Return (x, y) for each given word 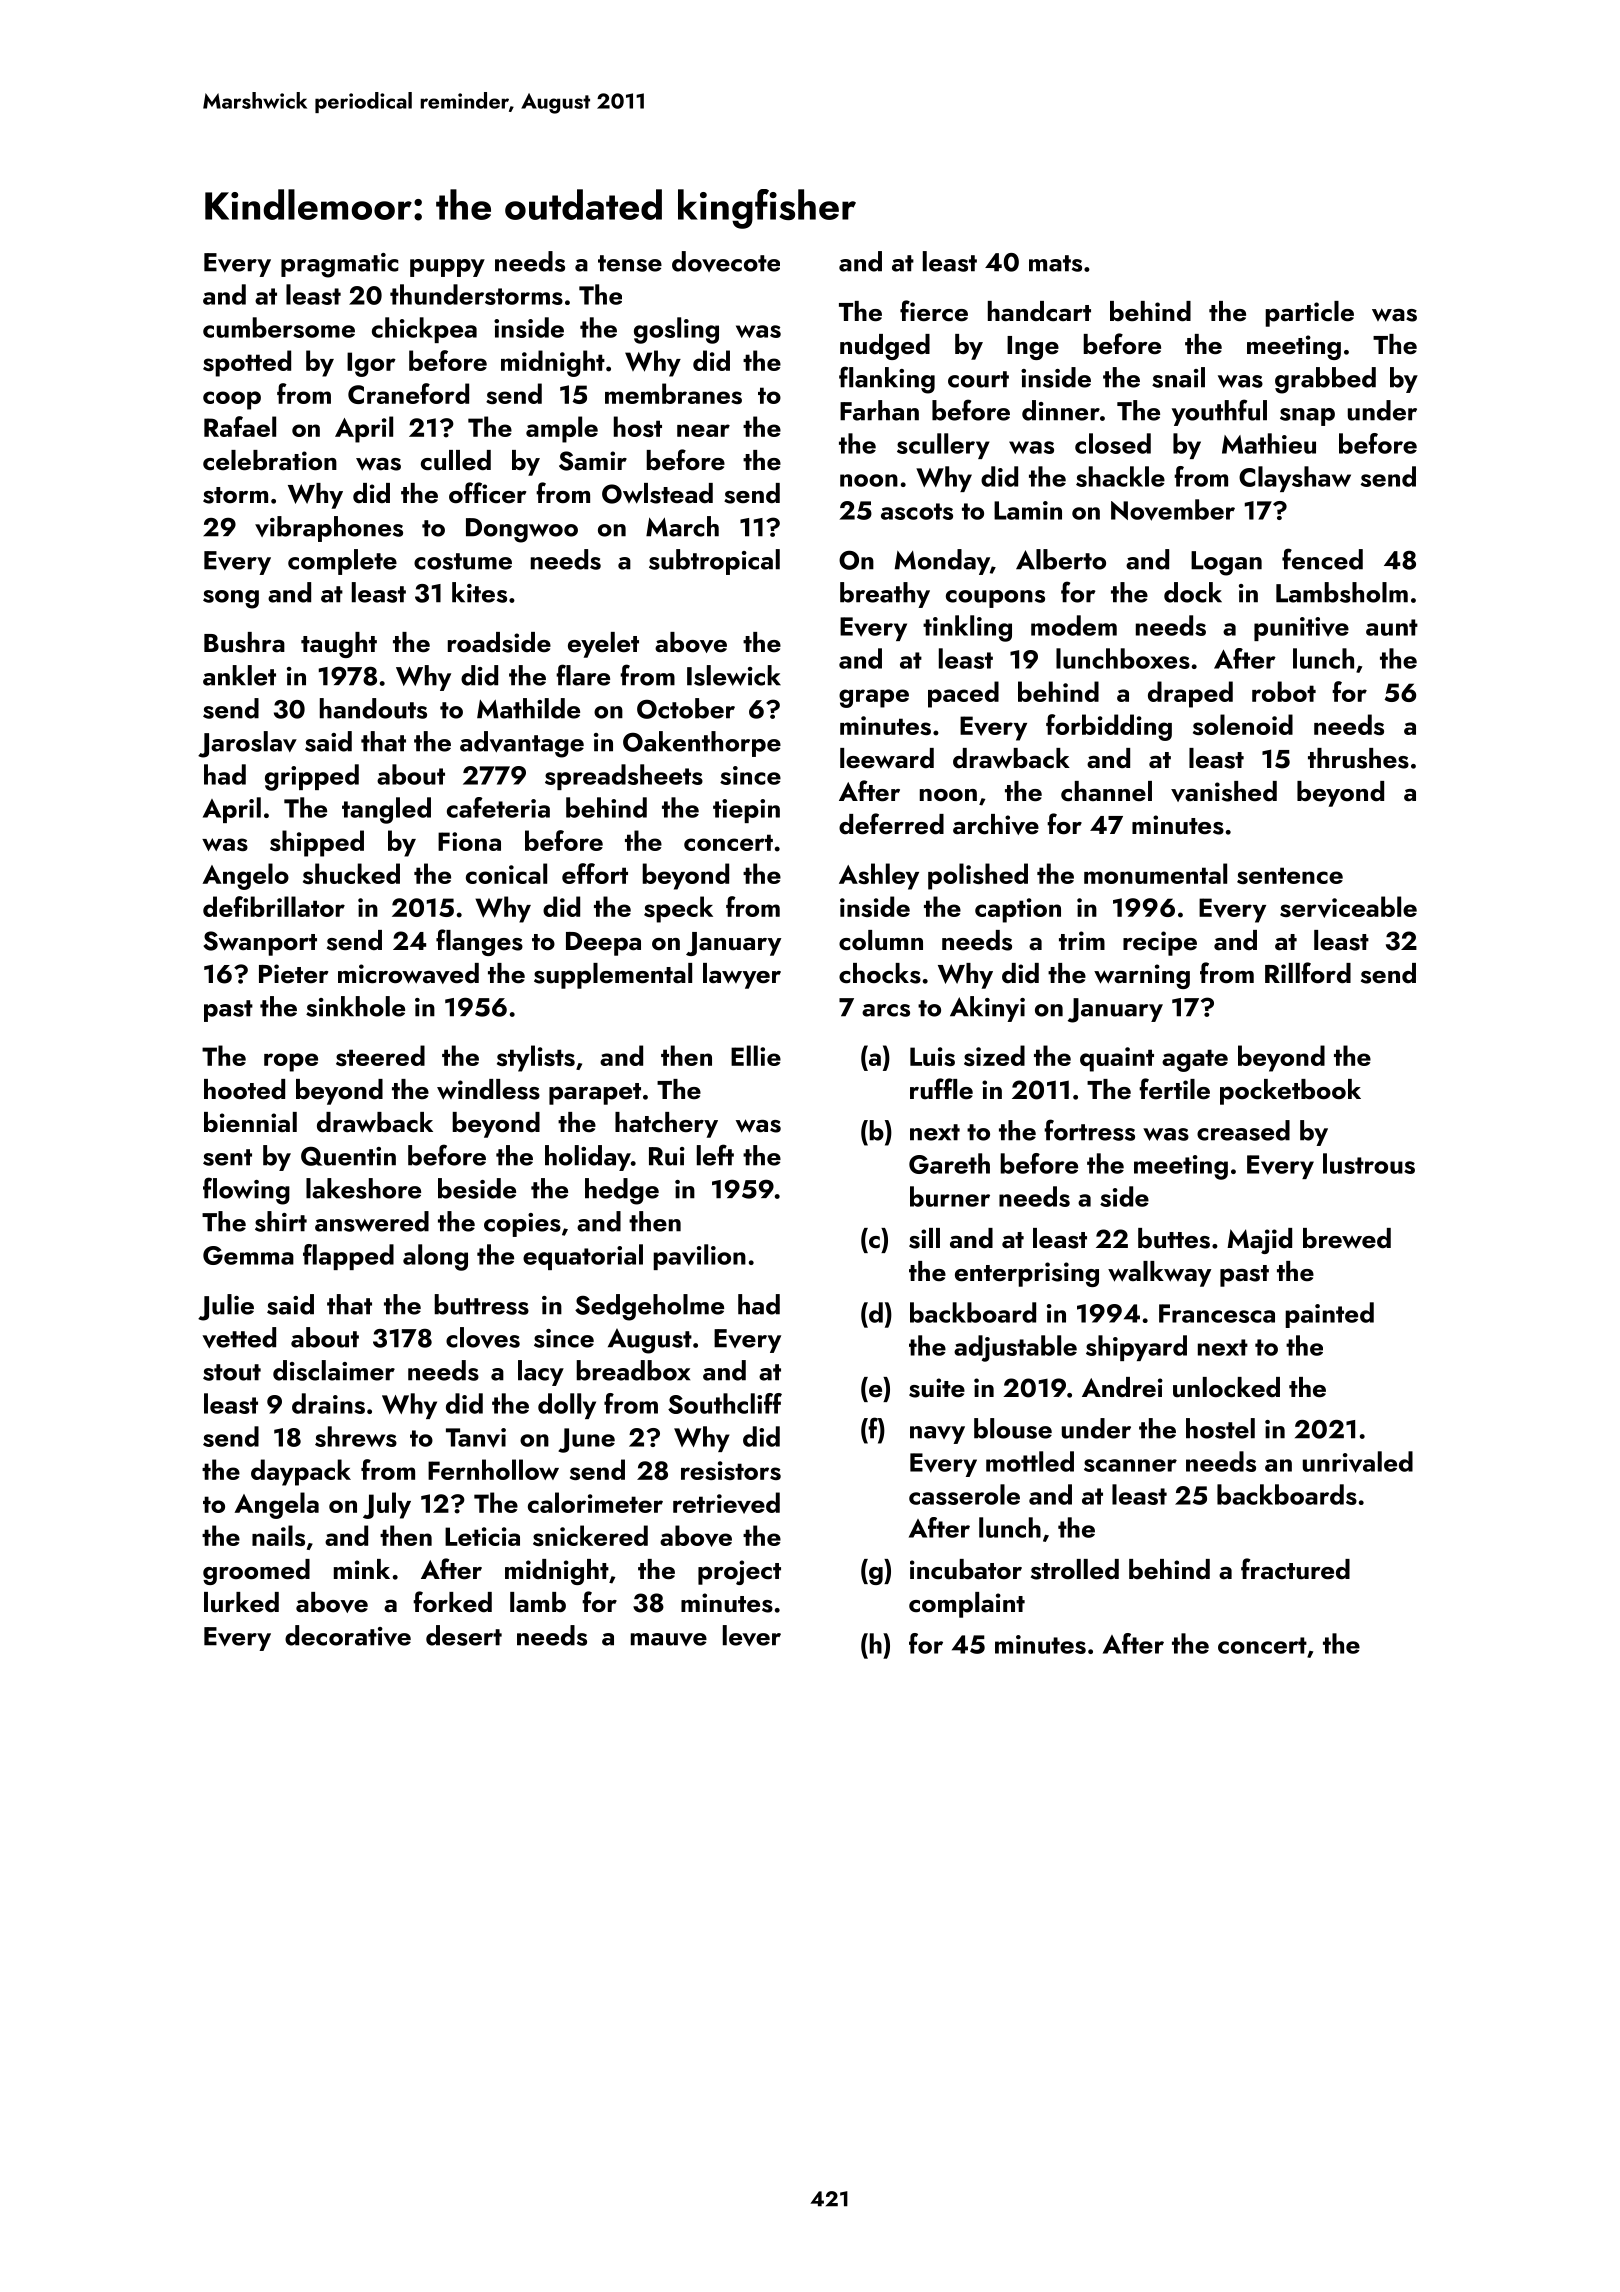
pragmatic (339, 265)
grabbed (1325, 380)
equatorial (583, 1257)
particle (1309, 314)
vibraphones (329, 529)
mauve (669, 1639)
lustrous (1369, 1163)
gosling (676, 330)
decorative (348, 1635)
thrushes (1358, 758)
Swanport (260, 943)
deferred (891, 824)
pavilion (699, 1257)
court (978, 379)
